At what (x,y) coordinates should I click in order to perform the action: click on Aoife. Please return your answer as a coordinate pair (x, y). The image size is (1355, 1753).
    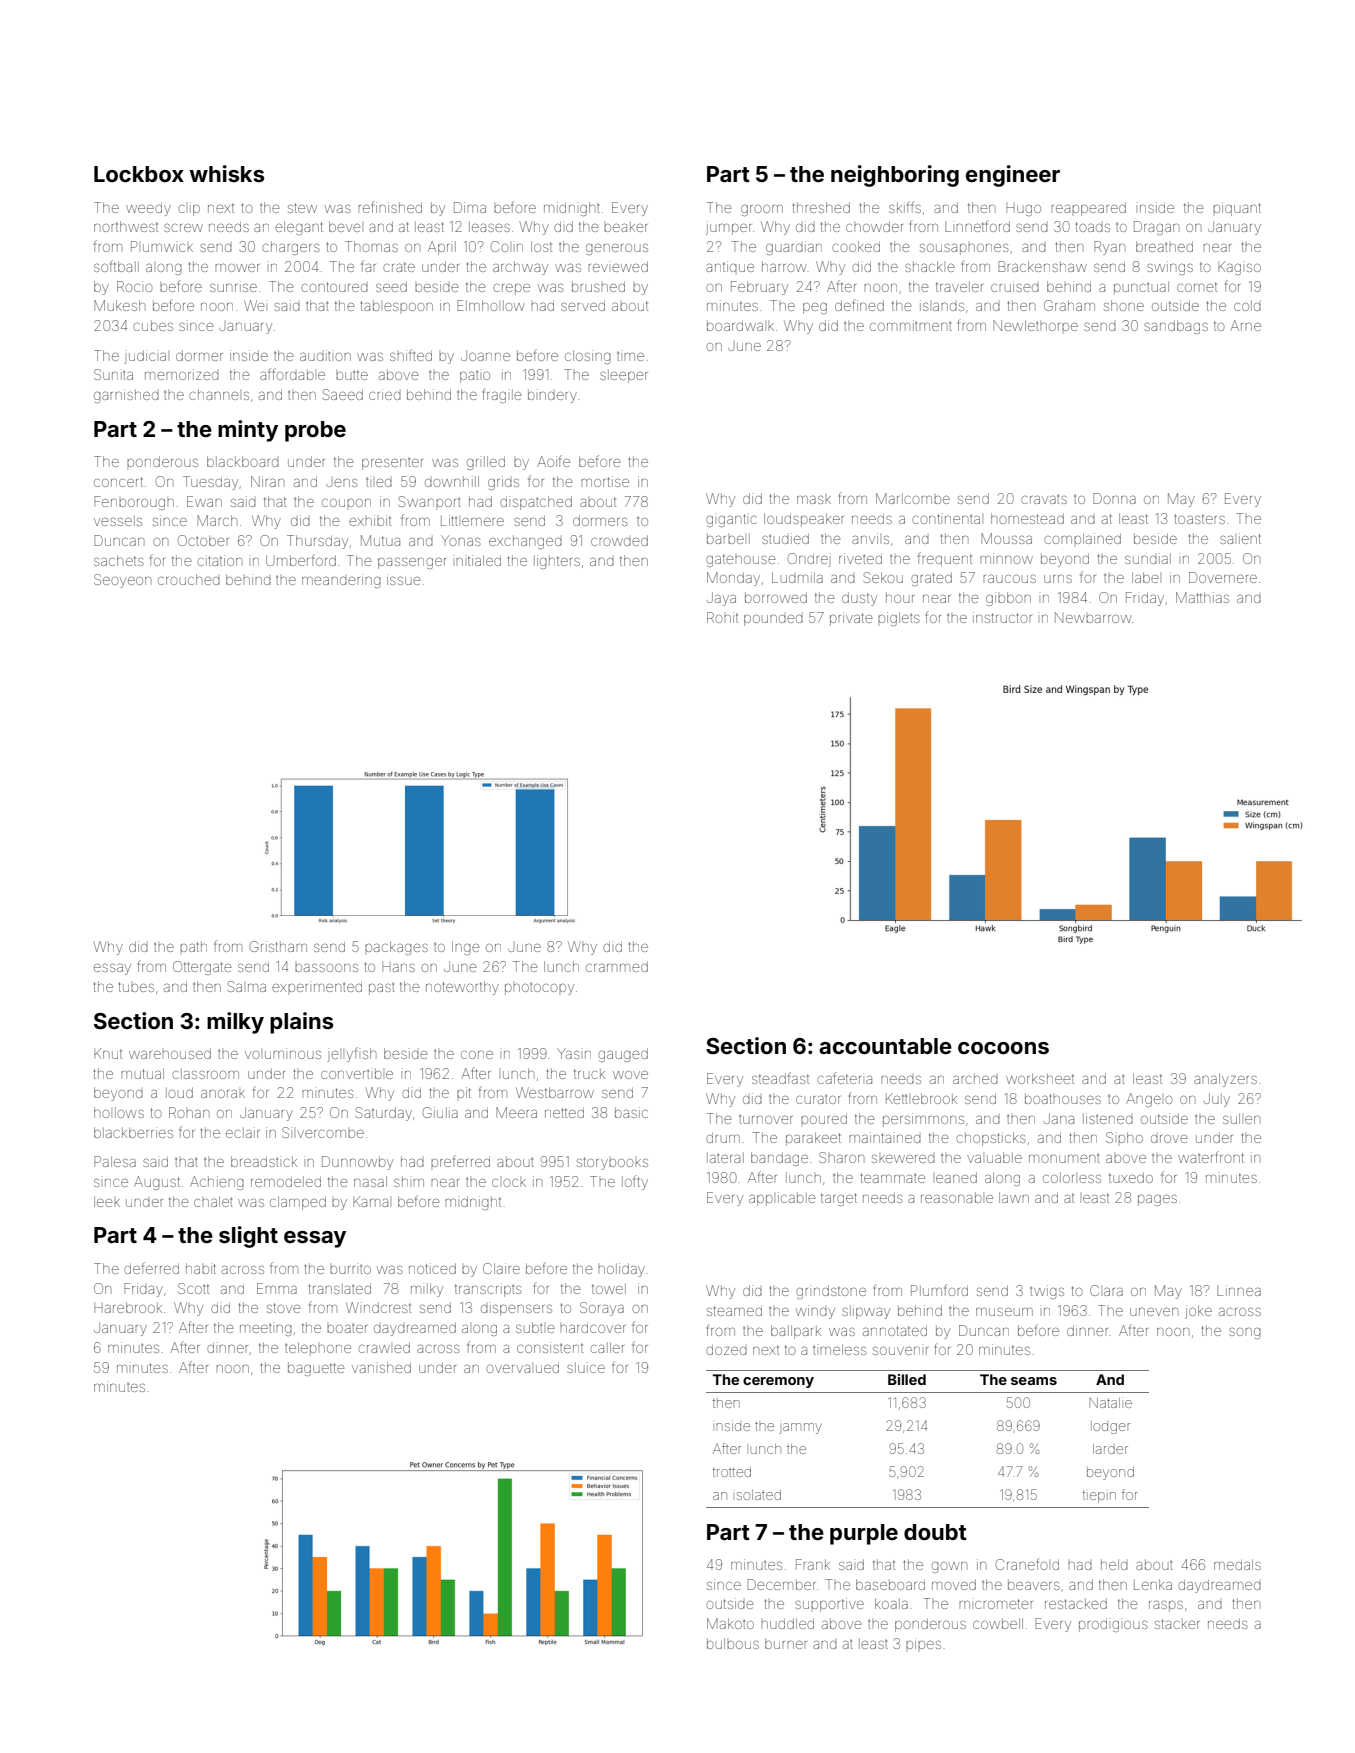
    Looking at the image, I should click on (553, 461).
